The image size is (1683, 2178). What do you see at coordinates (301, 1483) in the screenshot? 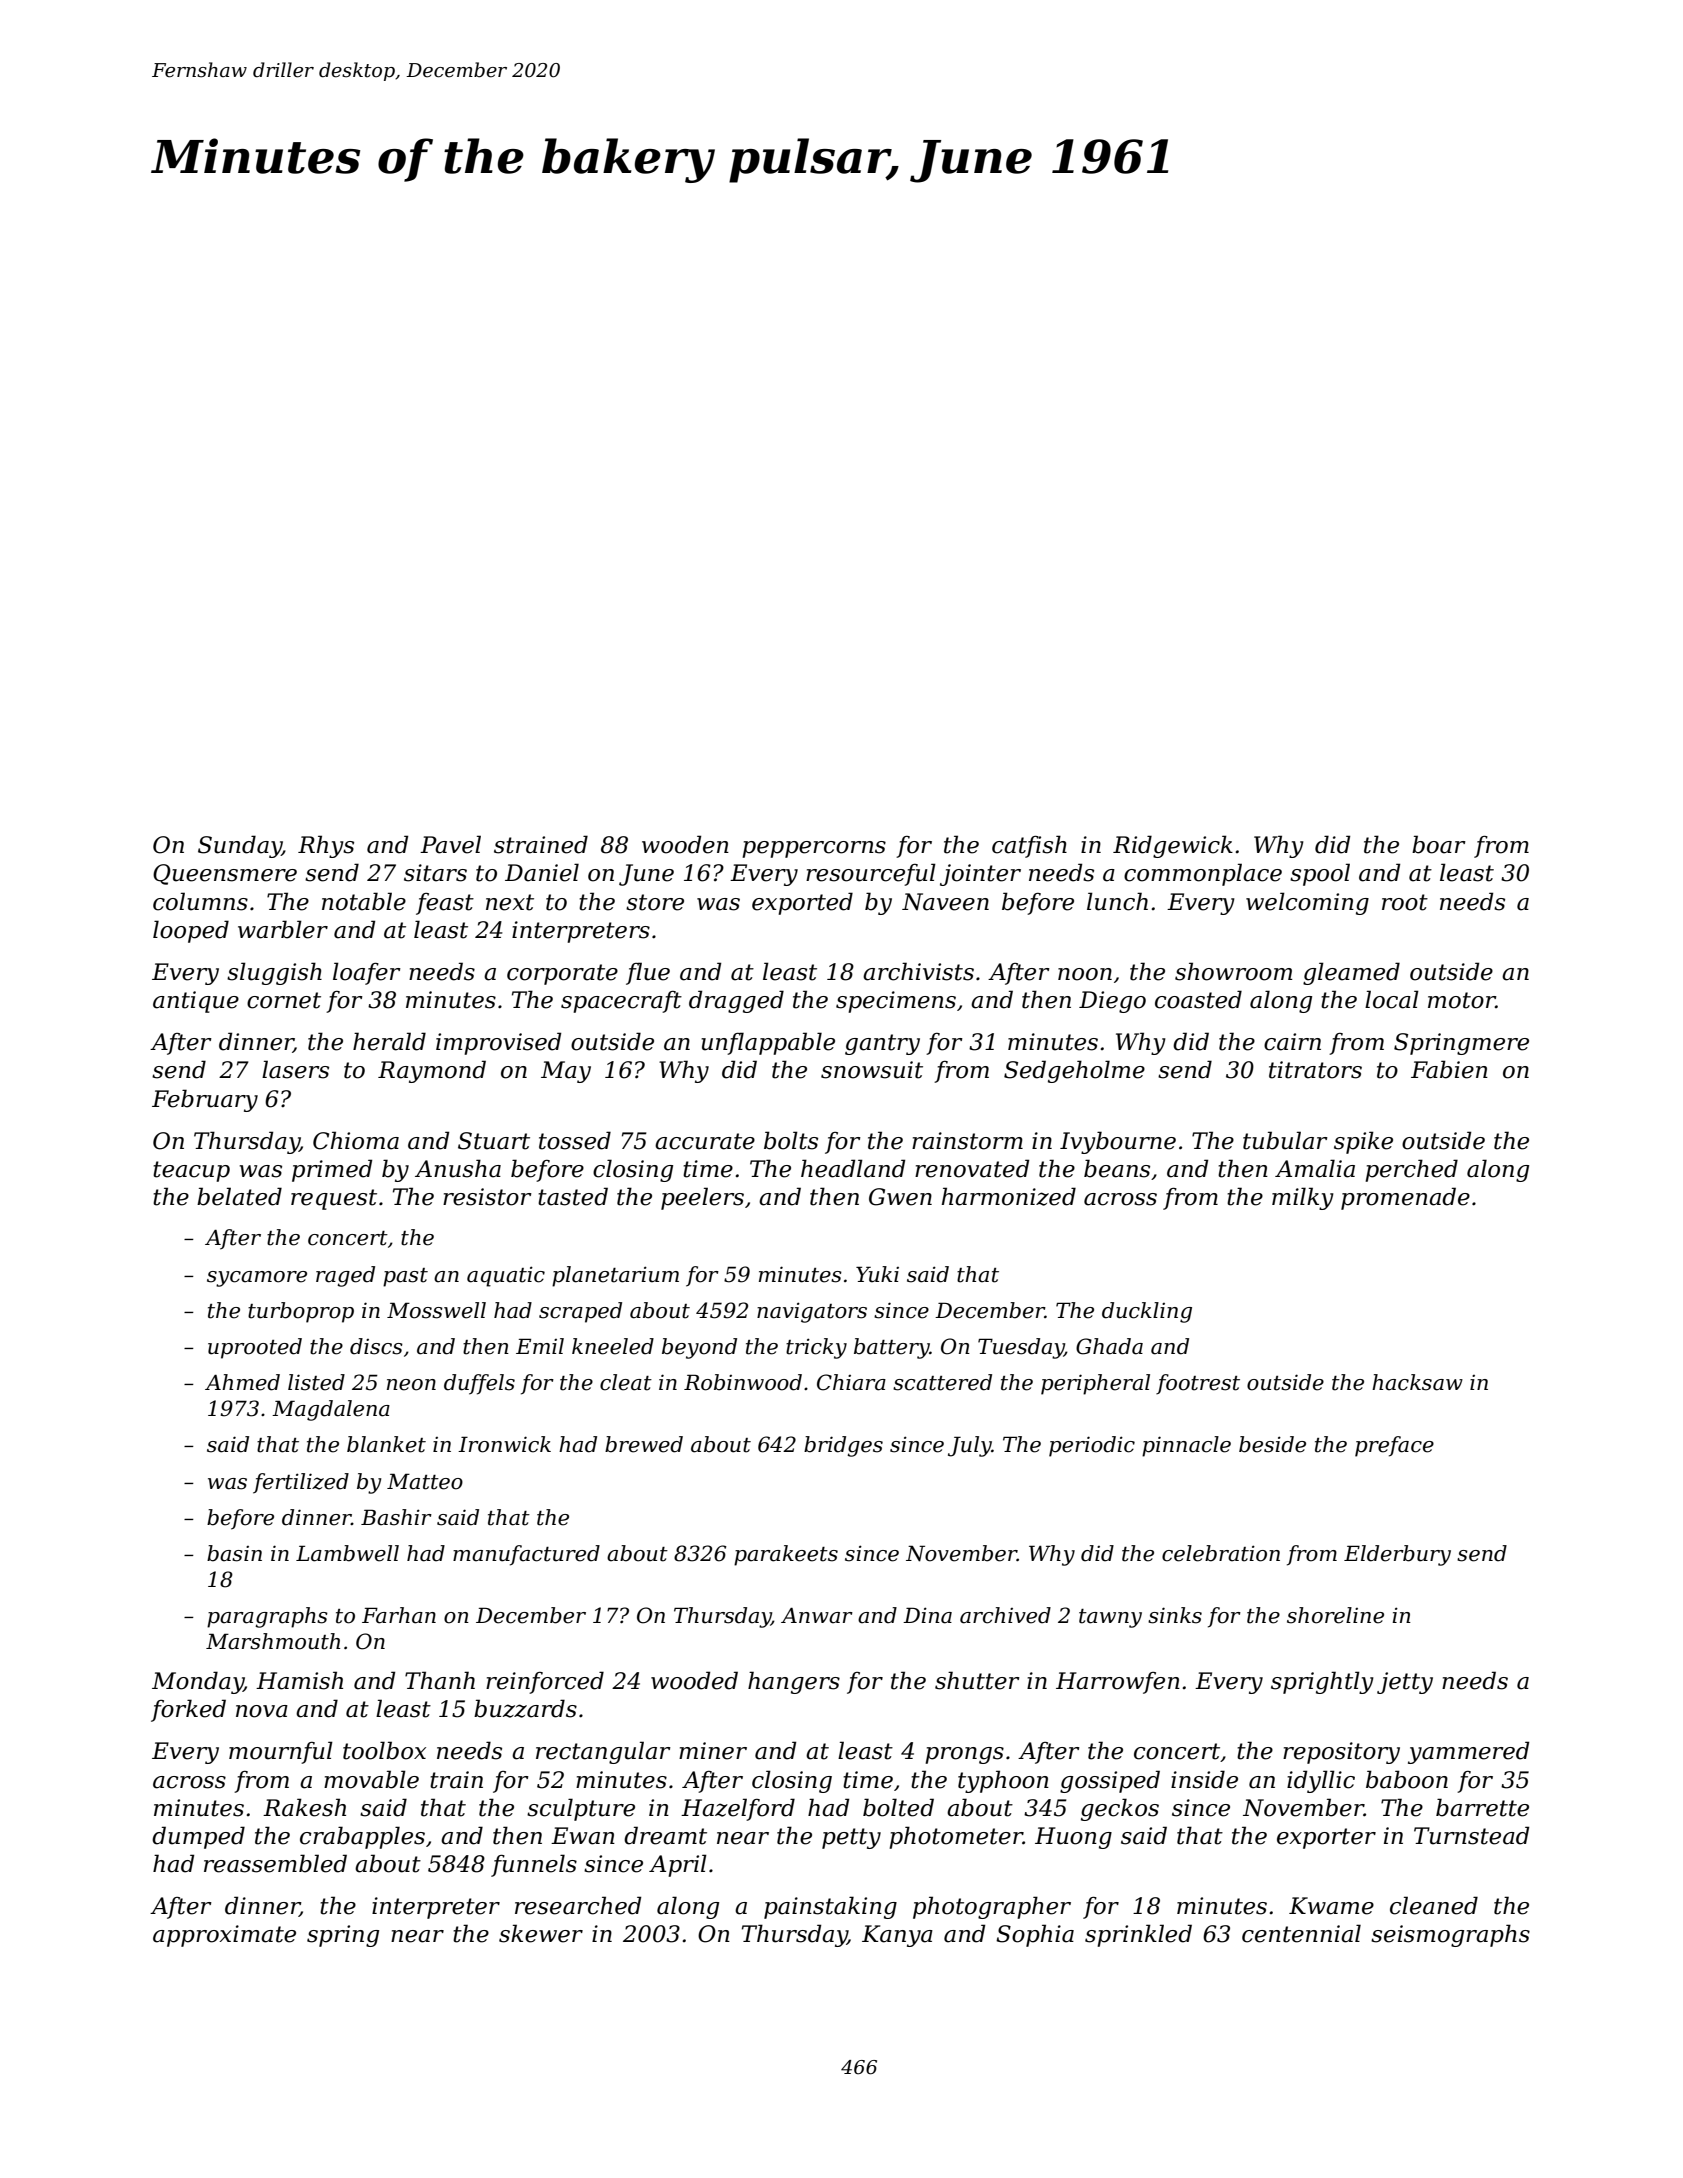
I see `fertilized` at bounding box center [301, 1483].
